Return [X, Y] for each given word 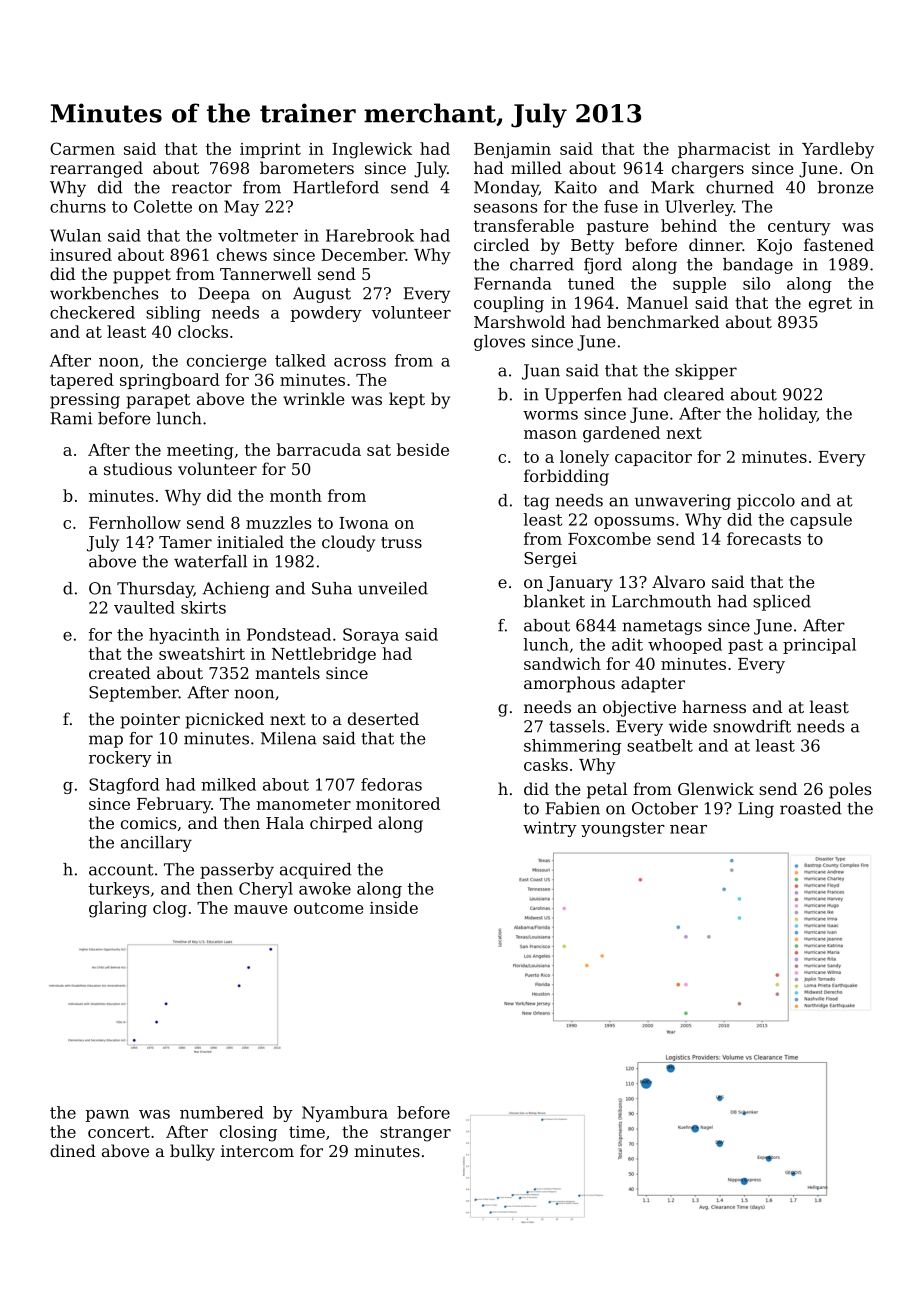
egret [830, 305]
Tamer [185, 542]
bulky [192, 1152]
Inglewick [372, 150]
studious [138, 468]
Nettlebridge [324, 655]
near [688, 829]
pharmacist [724, 150]
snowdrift [752, 726]
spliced [782, 603]
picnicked [225, 720]
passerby [237, 871]
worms [550, 415]
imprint [270, 150]
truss [401, 542]
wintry [550, 829]
